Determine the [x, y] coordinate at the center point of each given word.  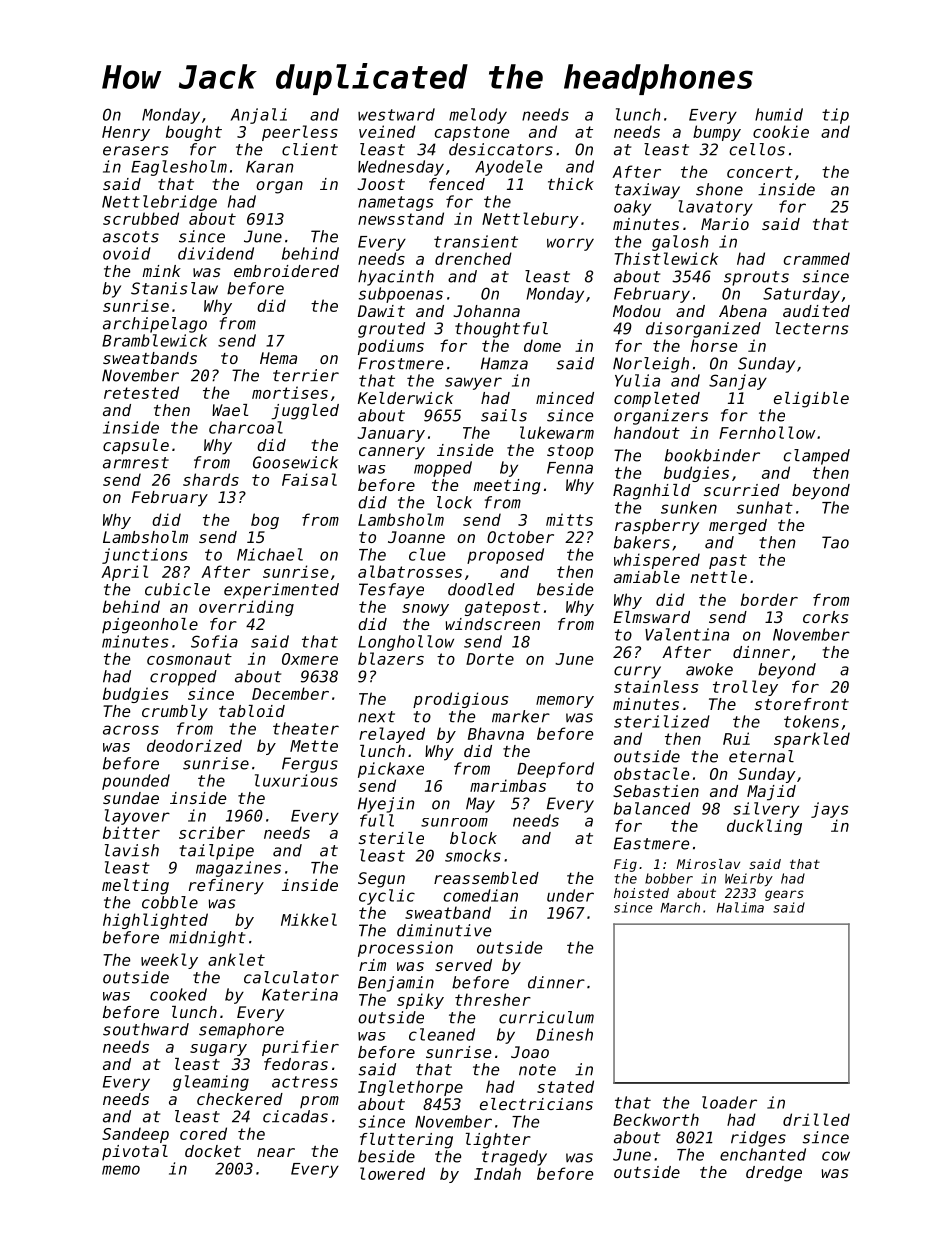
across [131, 730]
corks [825, 617]
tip [835, 116]
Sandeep [135, 1135]
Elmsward [652, 617]
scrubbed [141, 218]
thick [571, 184]
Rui [736, 738]
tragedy [514, 1158]
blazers [391, 658]
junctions [145, 556]
